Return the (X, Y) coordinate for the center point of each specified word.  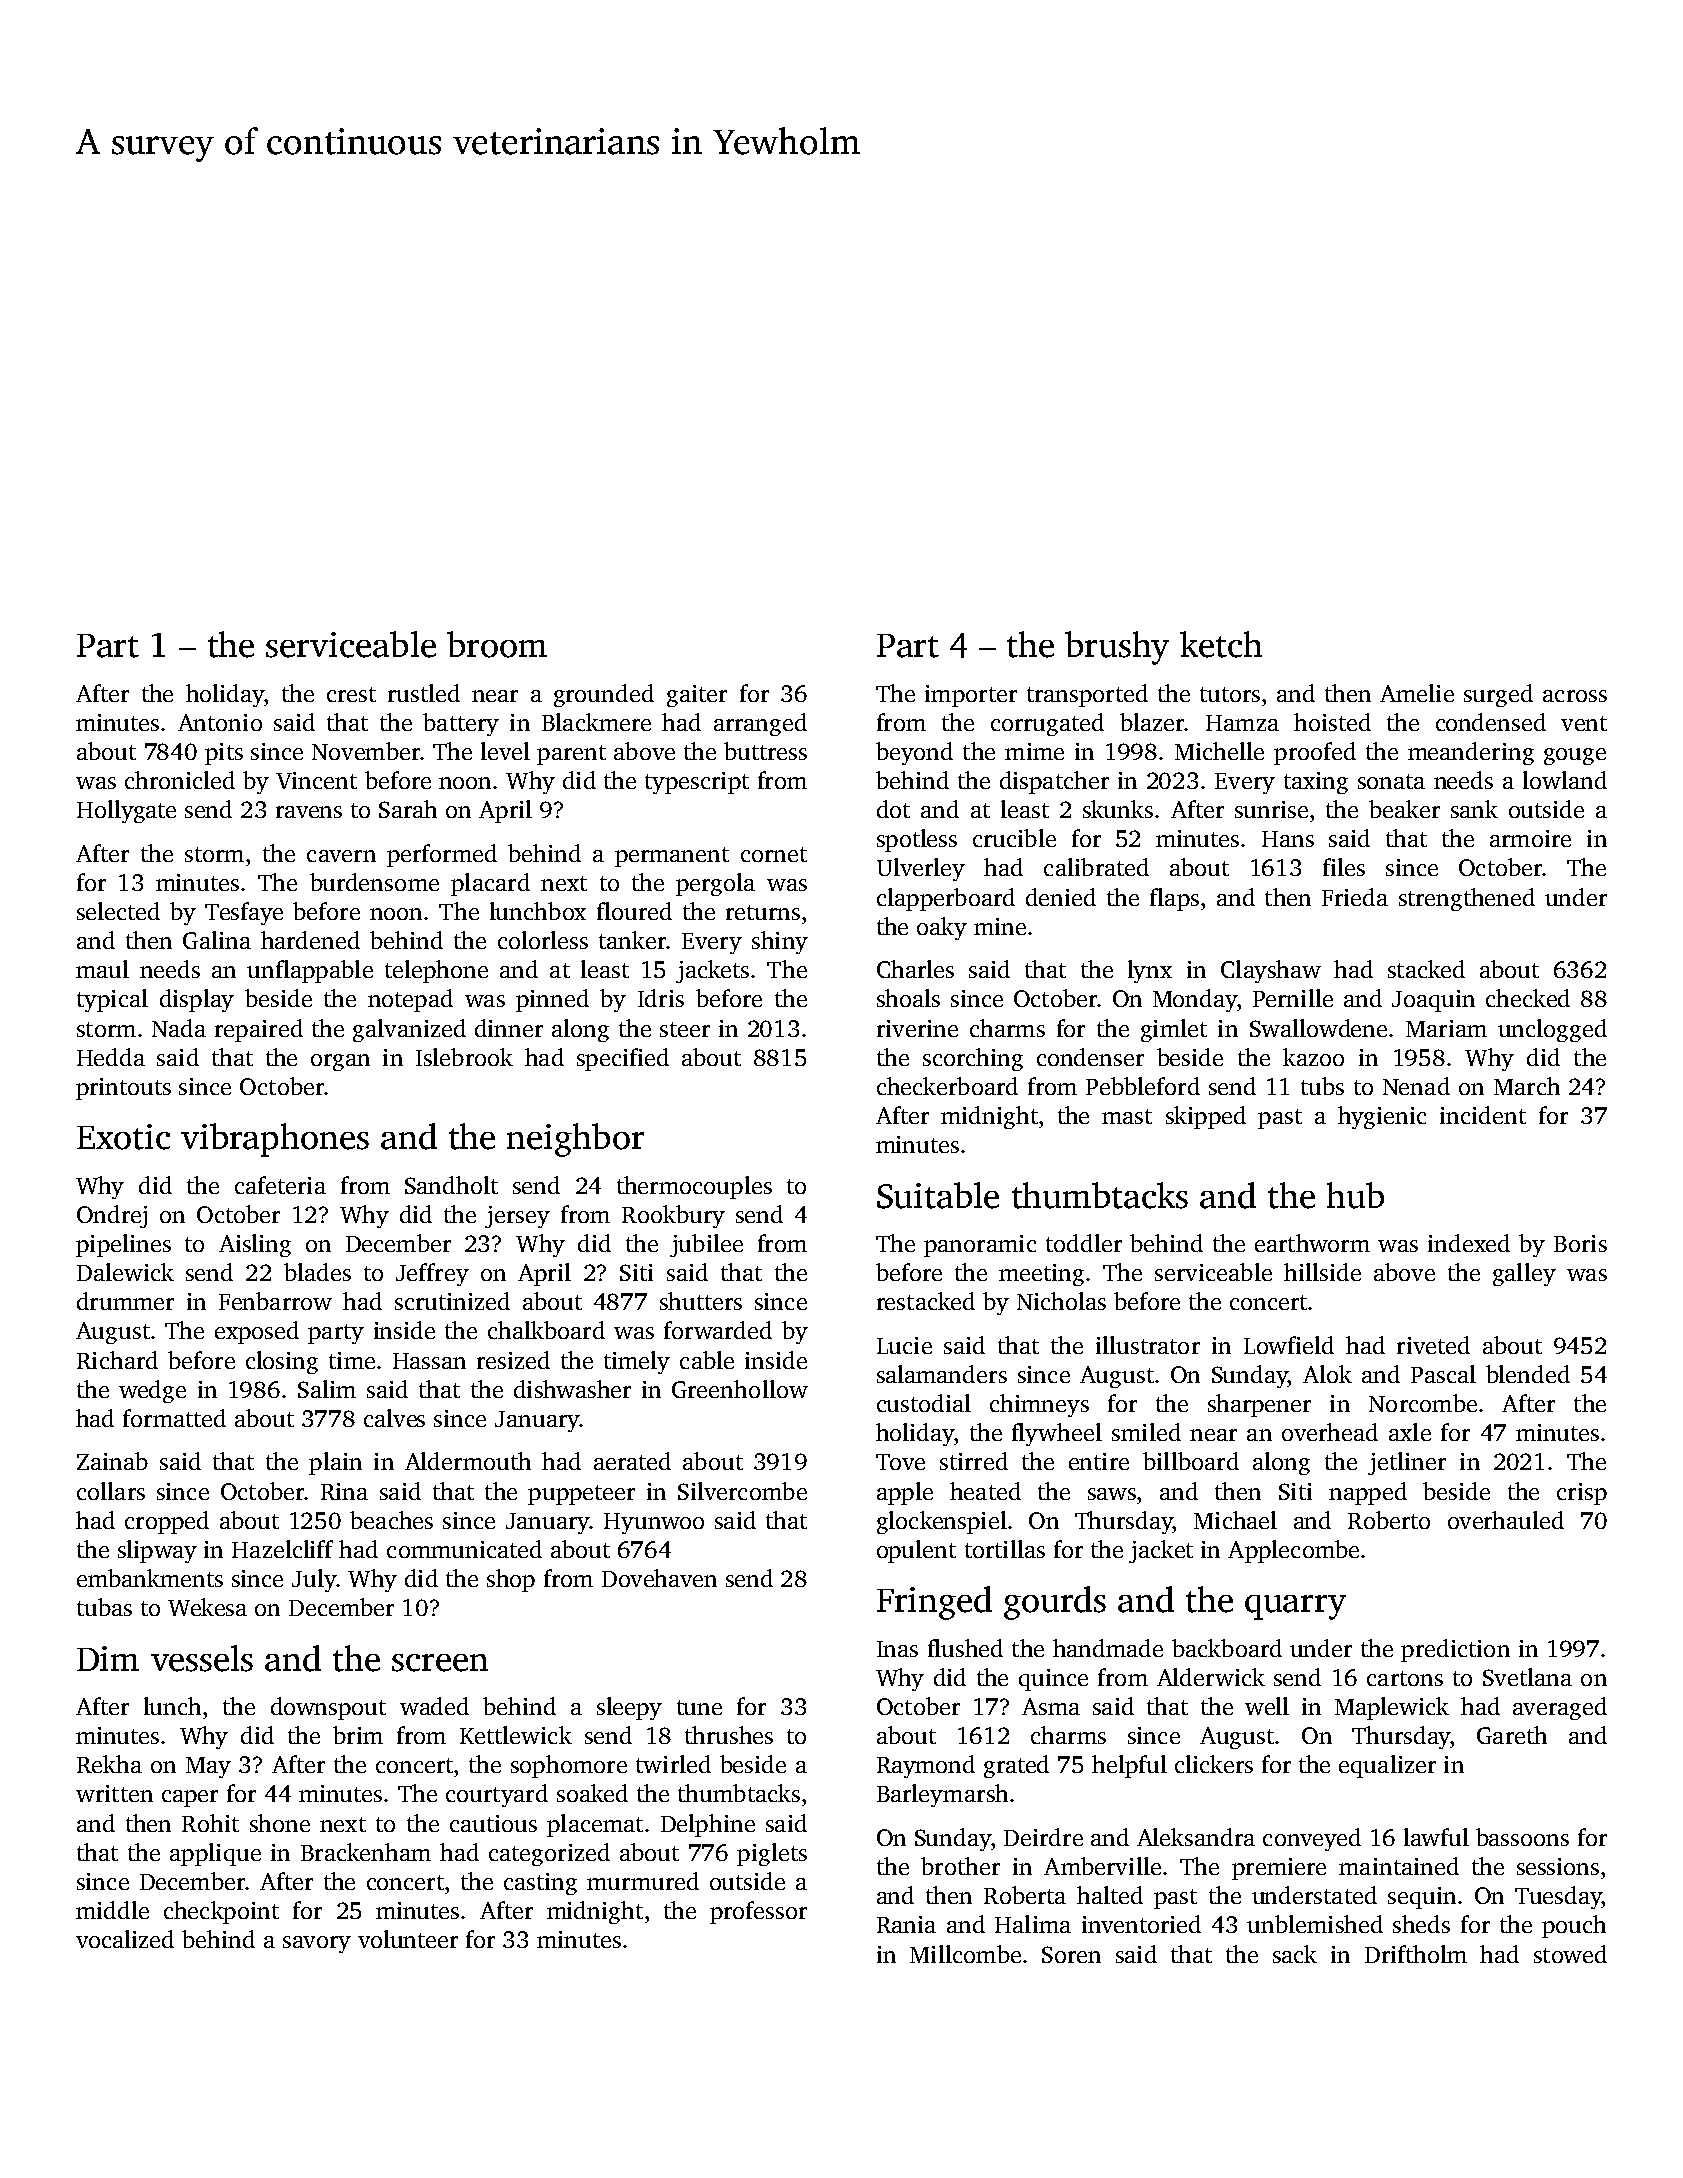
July (314, 1580)
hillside (1322, 1272)
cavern (341, 856)
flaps (1174, 899)
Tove (900, 1462)
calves (394, 1418)
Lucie (904, 1345)
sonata (1391, 781)
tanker (632, 940)
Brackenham (366, 1852)
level (505, 751)
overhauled (1506, 1520)
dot (893, 809)
